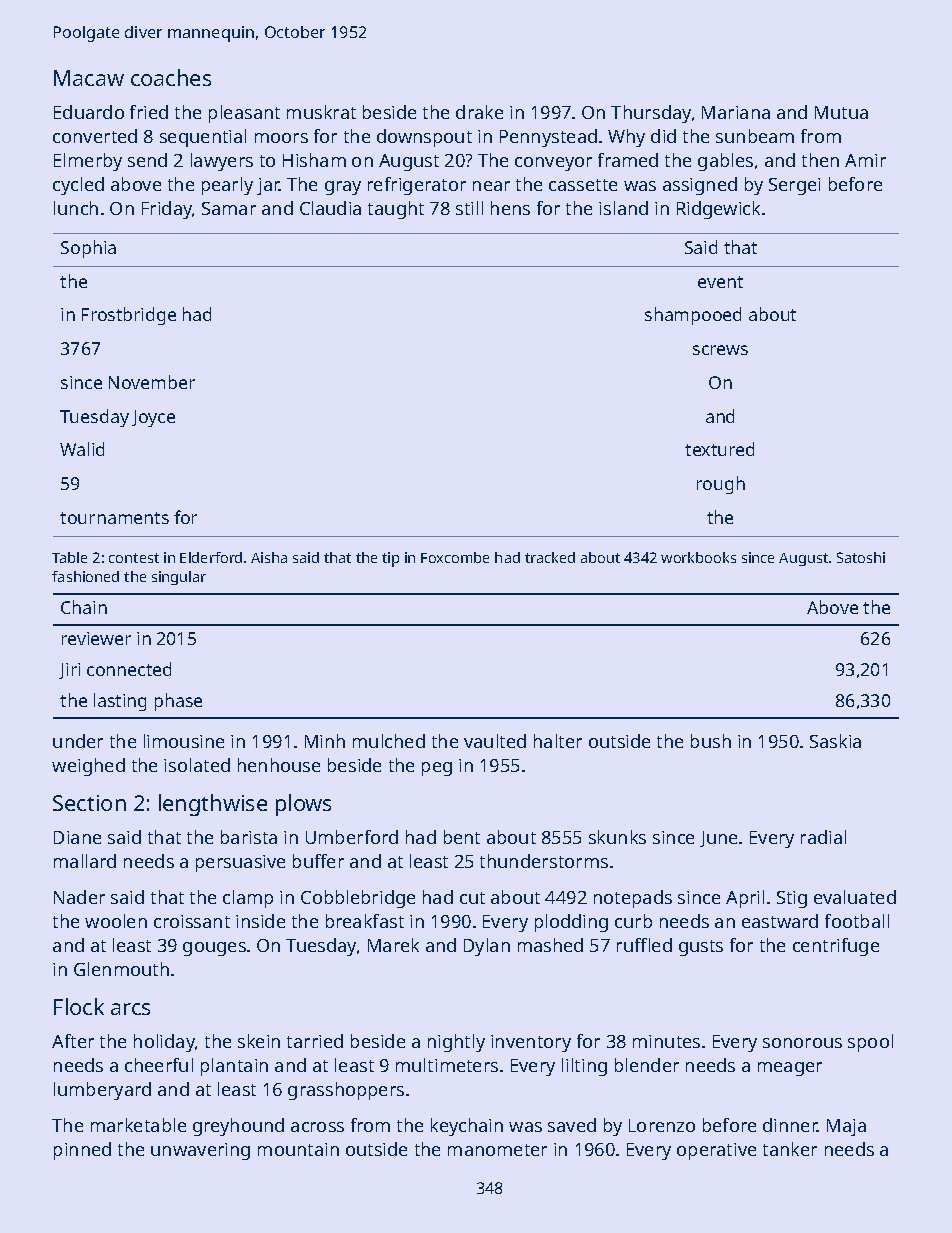 The height and width of the image is (1233, 952). Describe the element at coordinates (550, 557) in the image. I see `tracked` at that location.
